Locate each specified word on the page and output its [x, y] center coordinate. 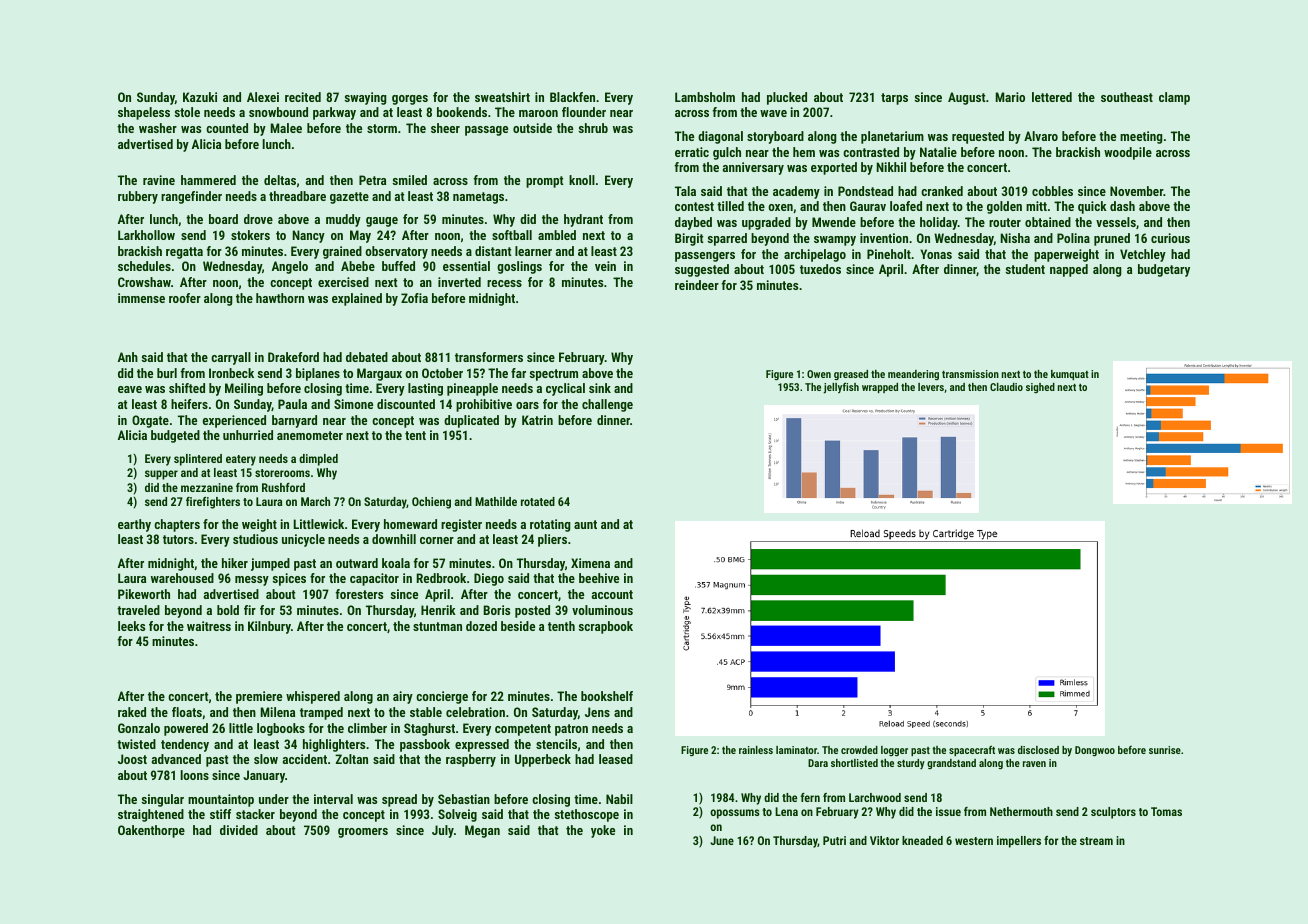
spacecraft [972, 750]
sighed [1040, 388]
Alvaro [1041, 136]
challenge [607, 405]
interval [333, 799]
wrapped [880, 388]
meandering [913, 375]
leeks [131, 626]
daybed [693, 223]
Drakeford [293, 357]
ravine [159, 180]
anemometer [310, 435]
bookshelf [607, 696]
